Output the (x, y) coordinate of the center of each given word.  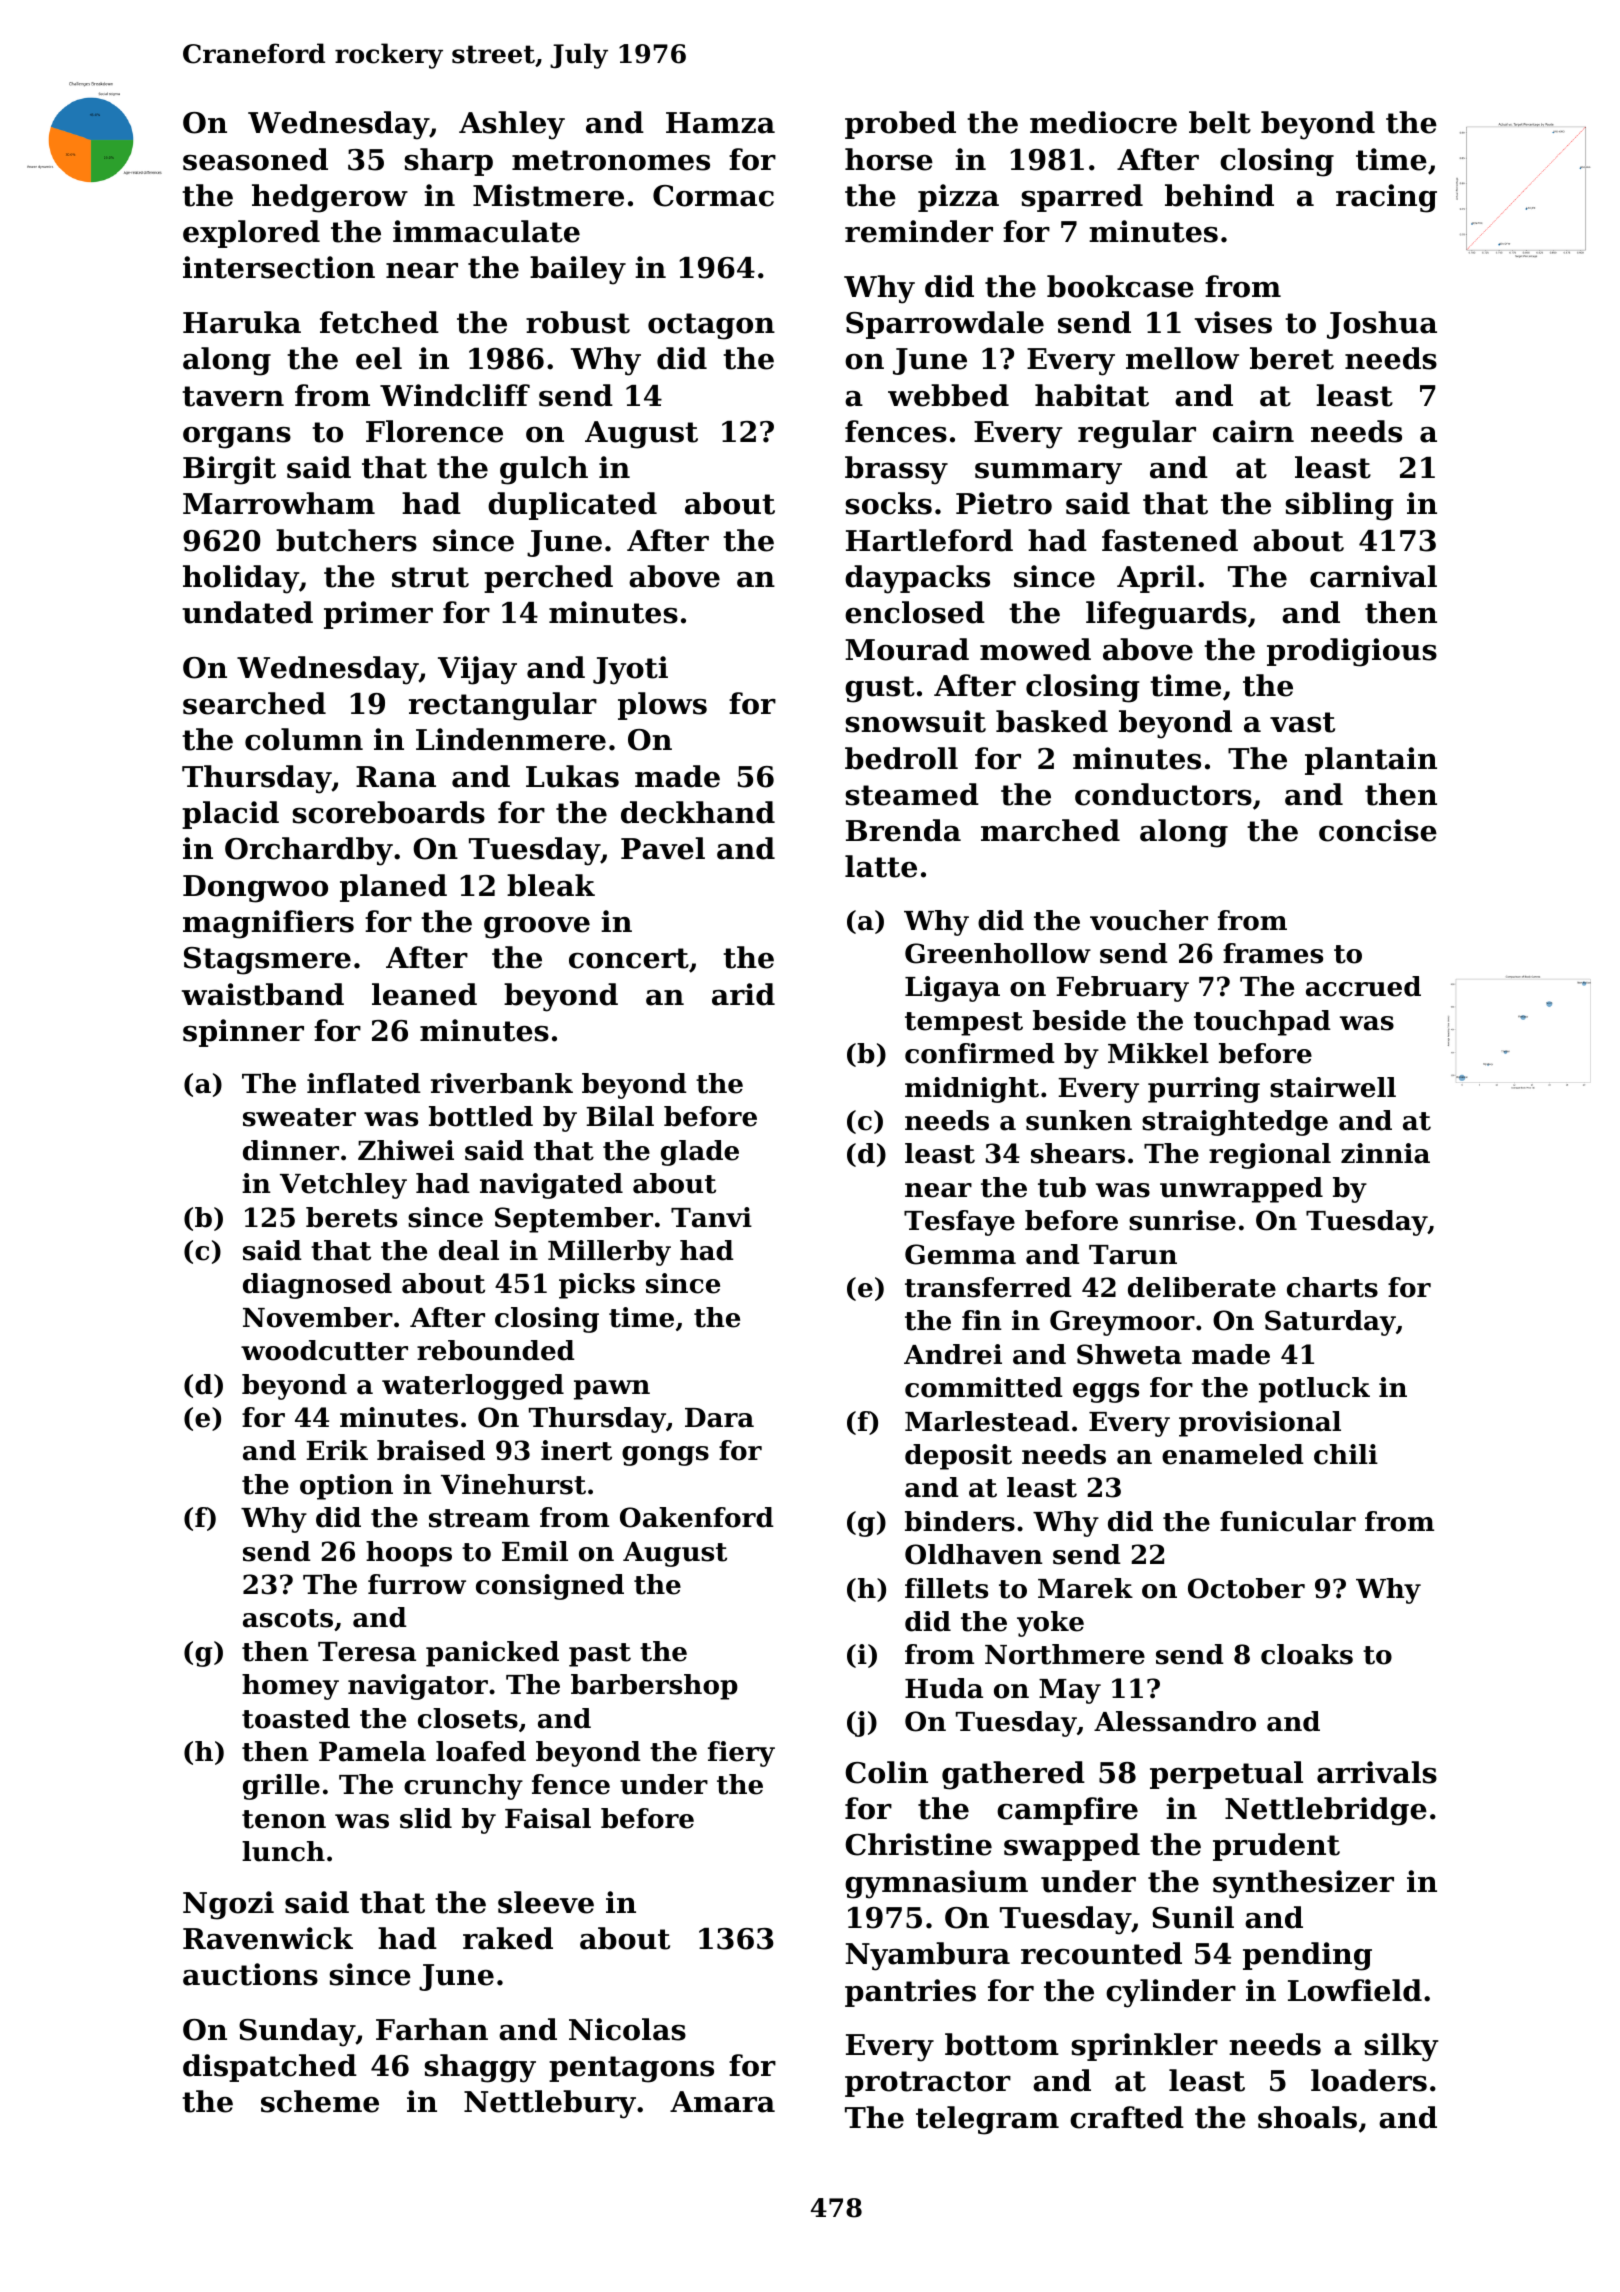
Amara (722, 2102)
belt (1220, 122)
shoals (1307, 2117)
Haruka (242, 322)
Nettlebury (550, 2104)
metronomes (611, 160)
